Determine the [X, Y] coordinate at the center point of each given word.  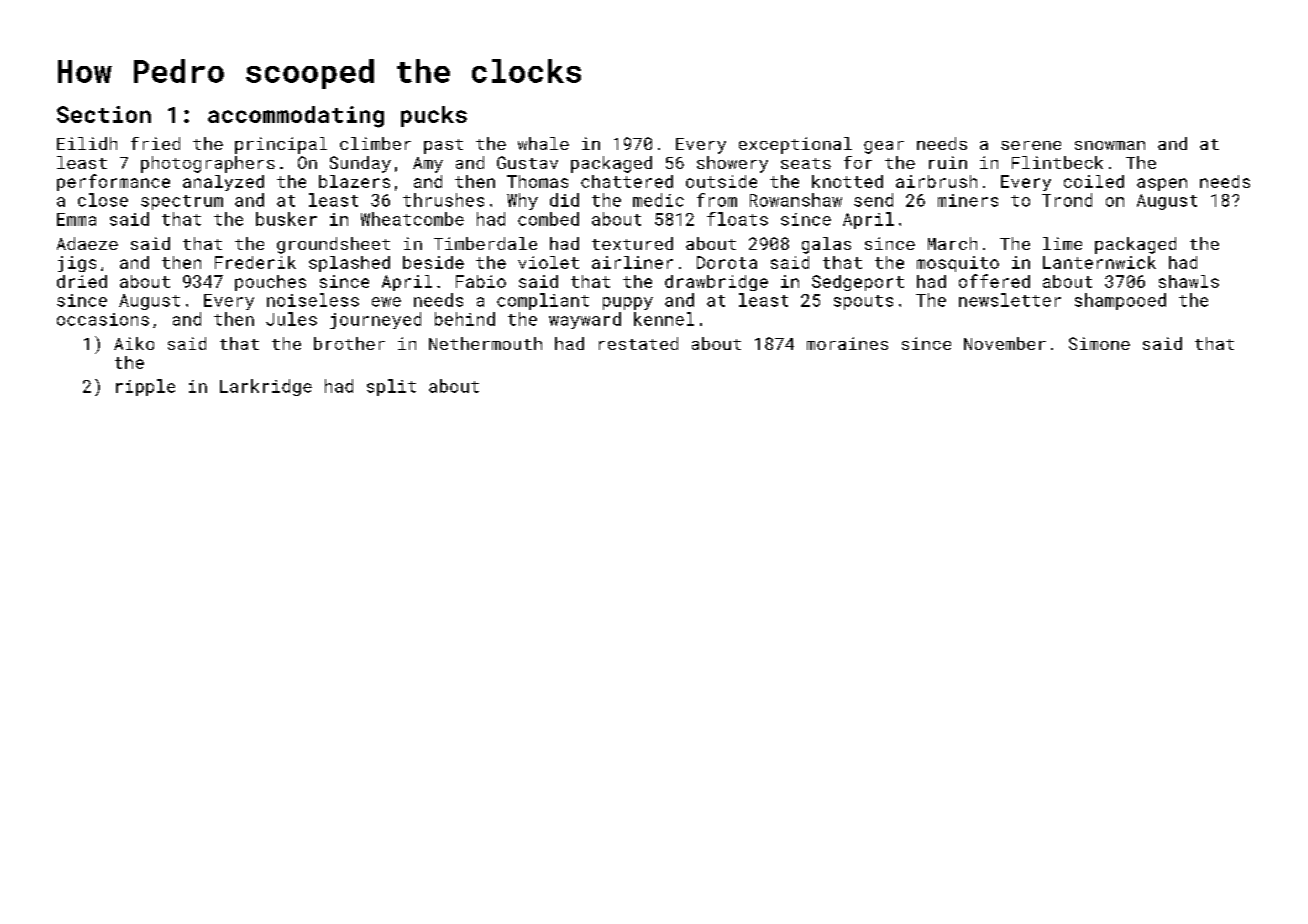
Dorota [727, 262]
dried [82, 281]
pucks [434, 116]
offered [994, 281]
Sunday [360, 164]
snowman [1110, 145]
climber [375, 143]
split [391, 387]
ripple [145, 387]
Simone [1099, 343]
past [443, 146]
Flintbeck [1057, 162]
